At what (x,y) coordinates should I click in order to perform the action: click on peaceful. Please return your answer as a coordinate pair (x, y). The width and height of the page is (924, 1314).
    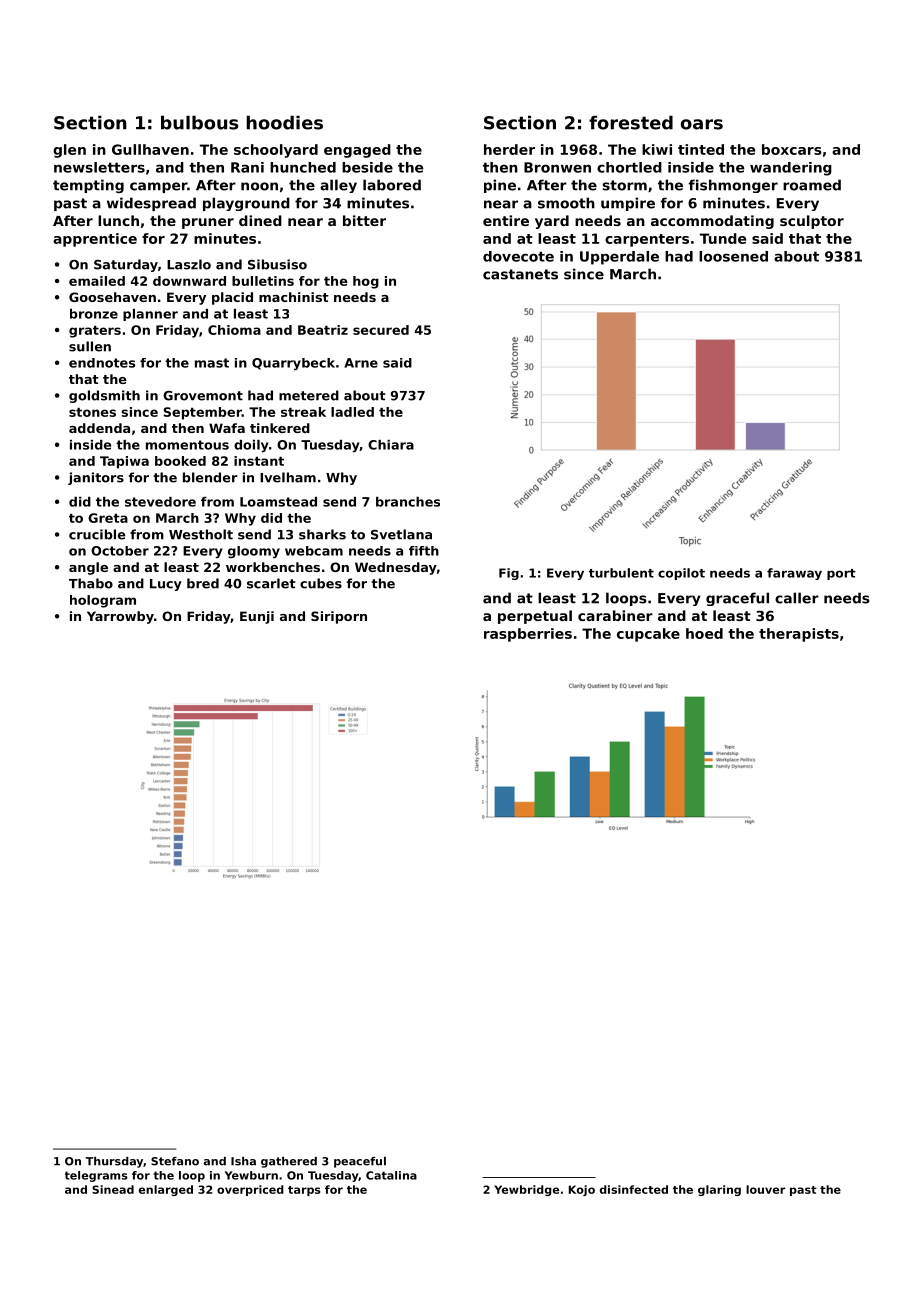
    Looking at the image, I should click on (360, 1162).
